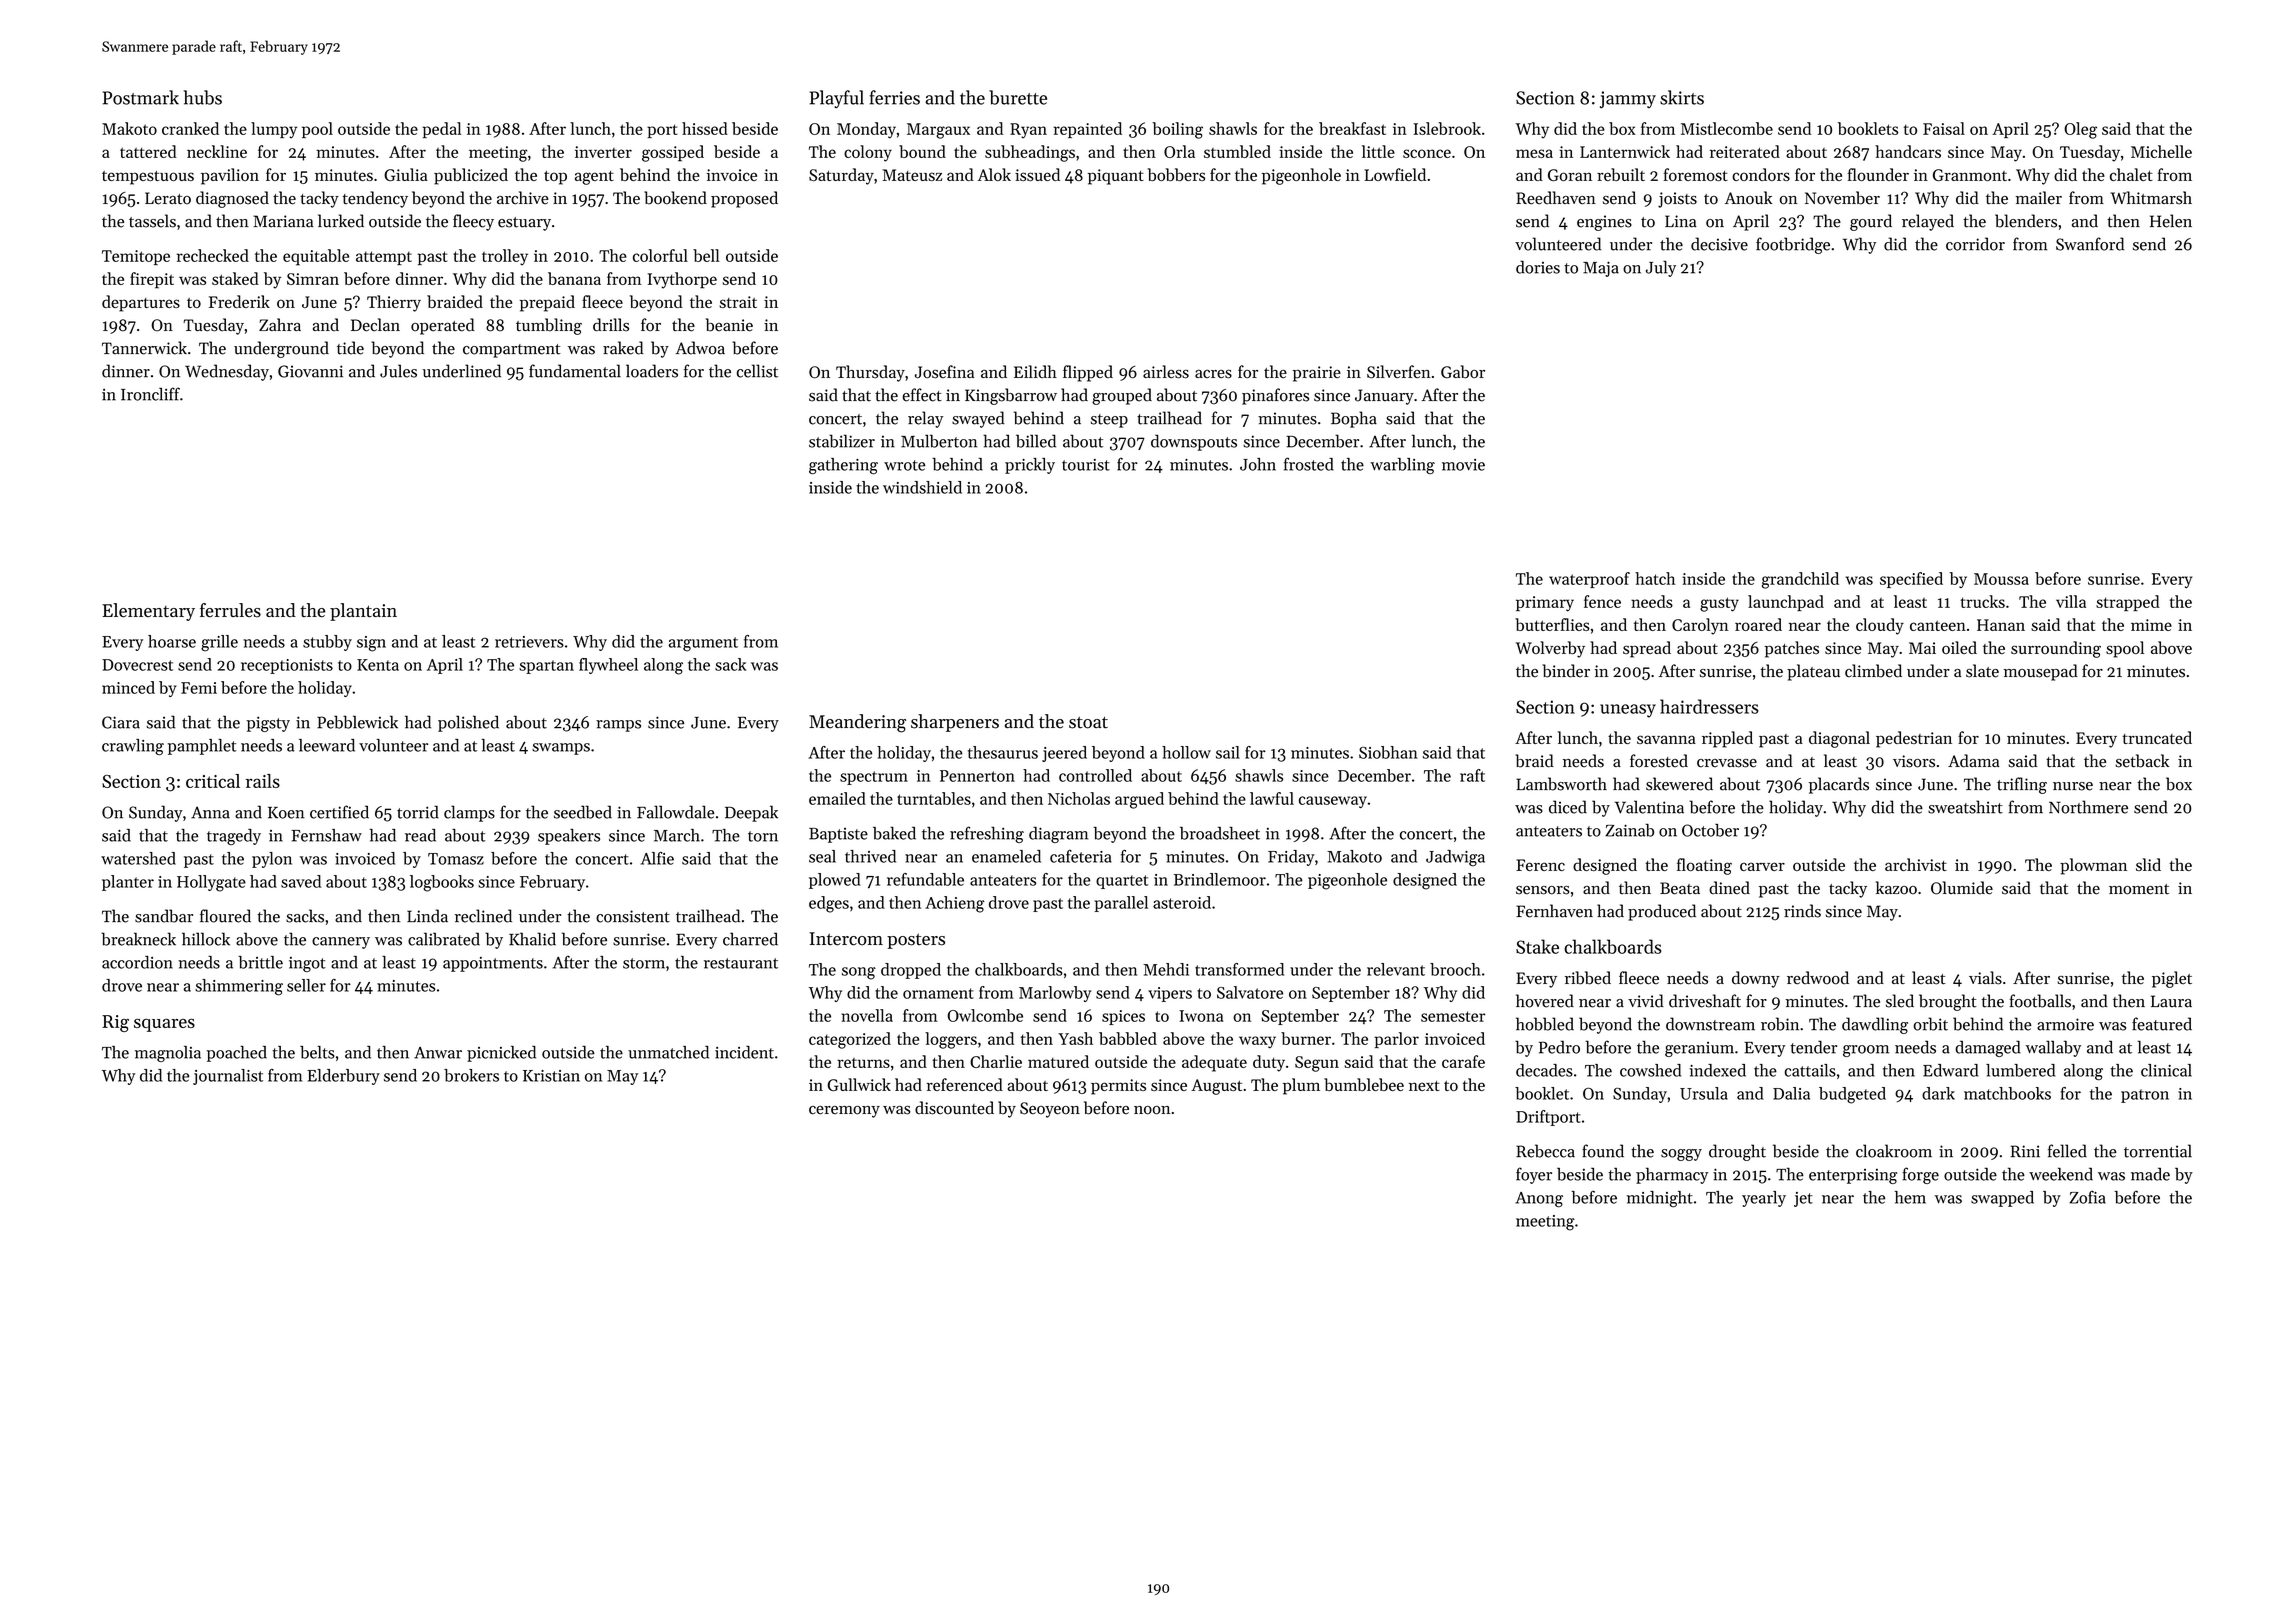 The width and height of the image is (2294, 1622). Describe the element at coordinates (1291, 858) in the image. I see `Friday` at that location.
